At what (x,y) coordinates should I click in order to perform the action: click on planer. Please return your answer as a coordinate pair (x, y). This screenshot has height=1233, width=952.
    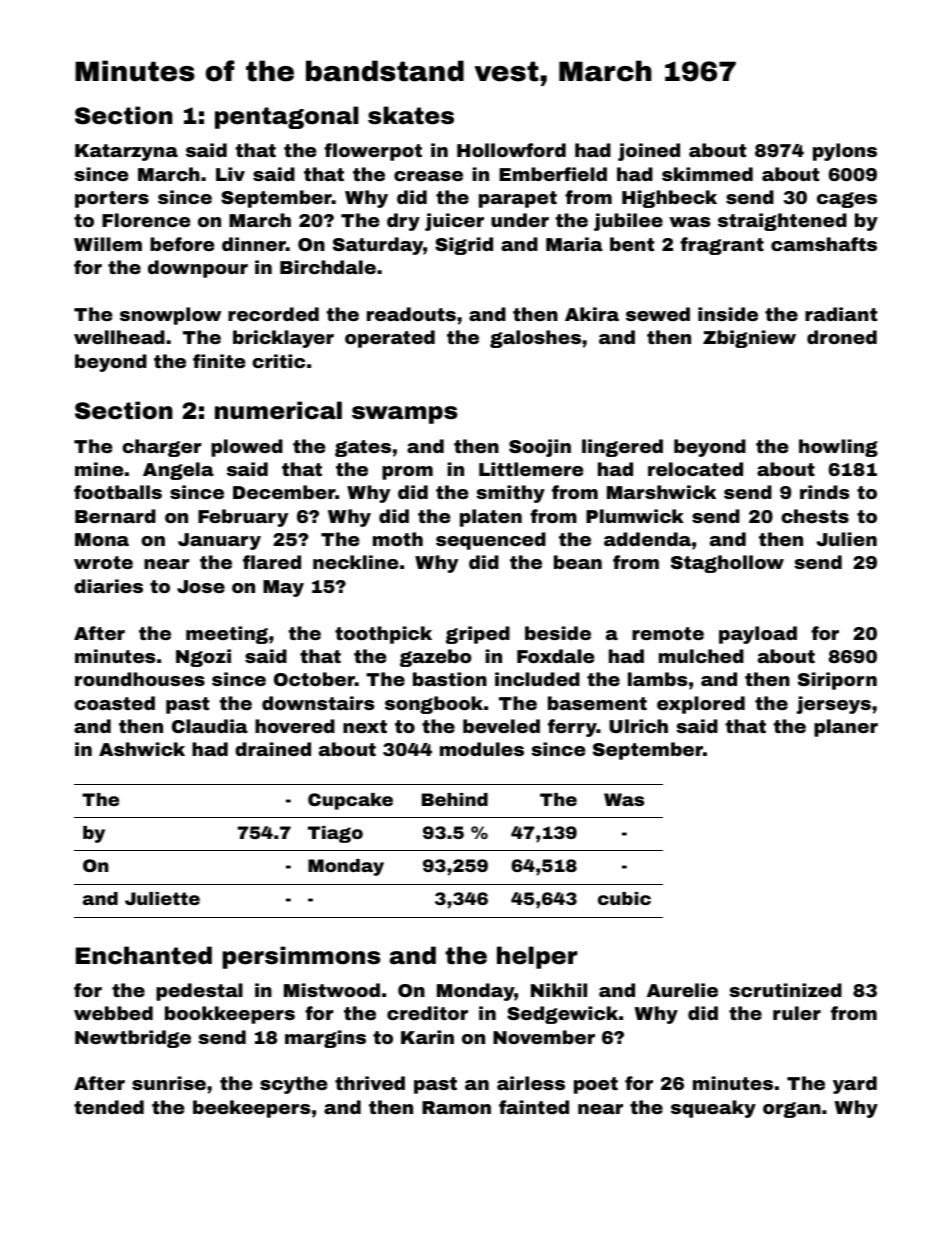
    Looking at the image, I should click on (846, 728).
